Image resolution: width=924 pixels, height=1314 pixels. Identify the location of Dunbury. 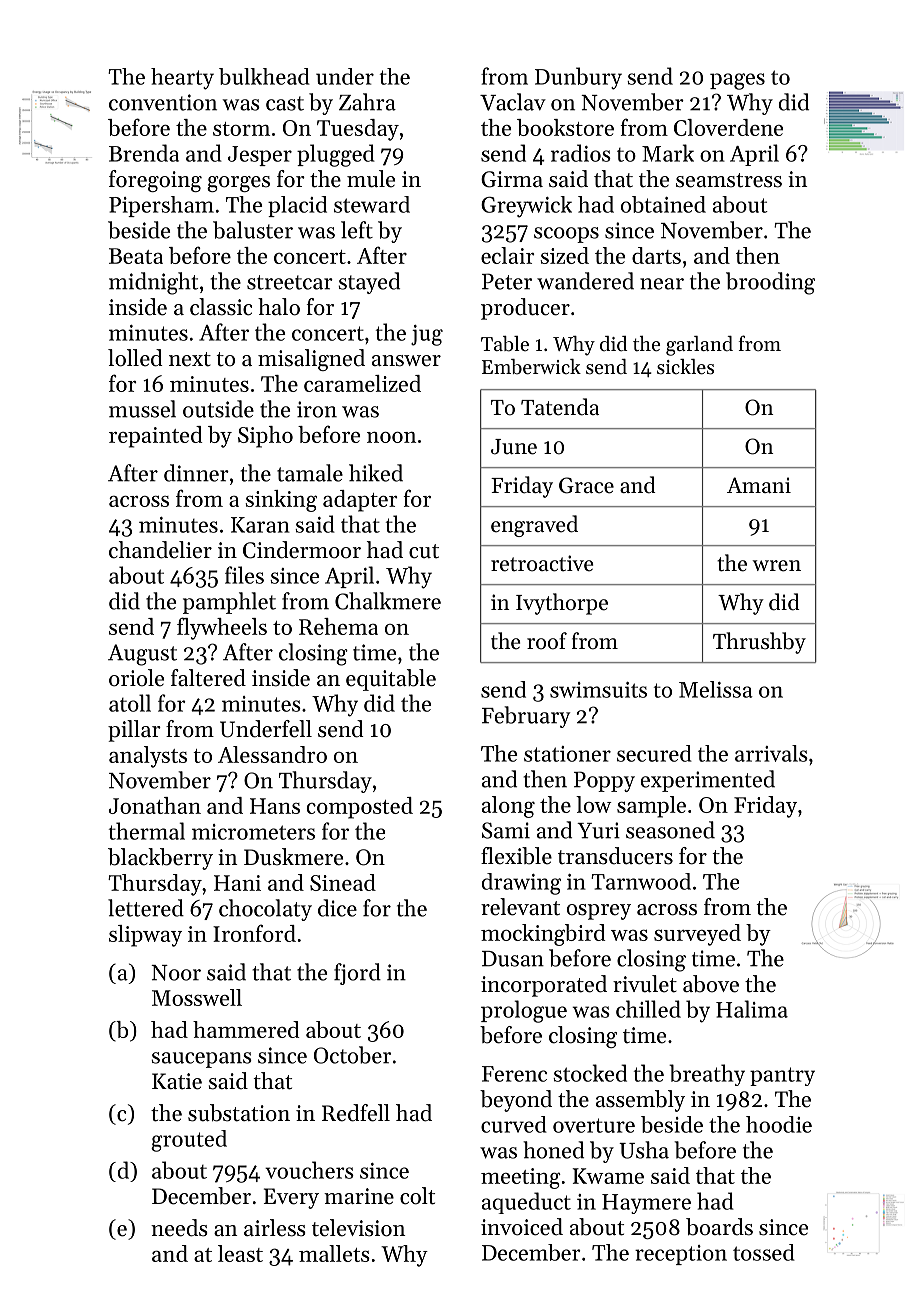
(578, 78).
